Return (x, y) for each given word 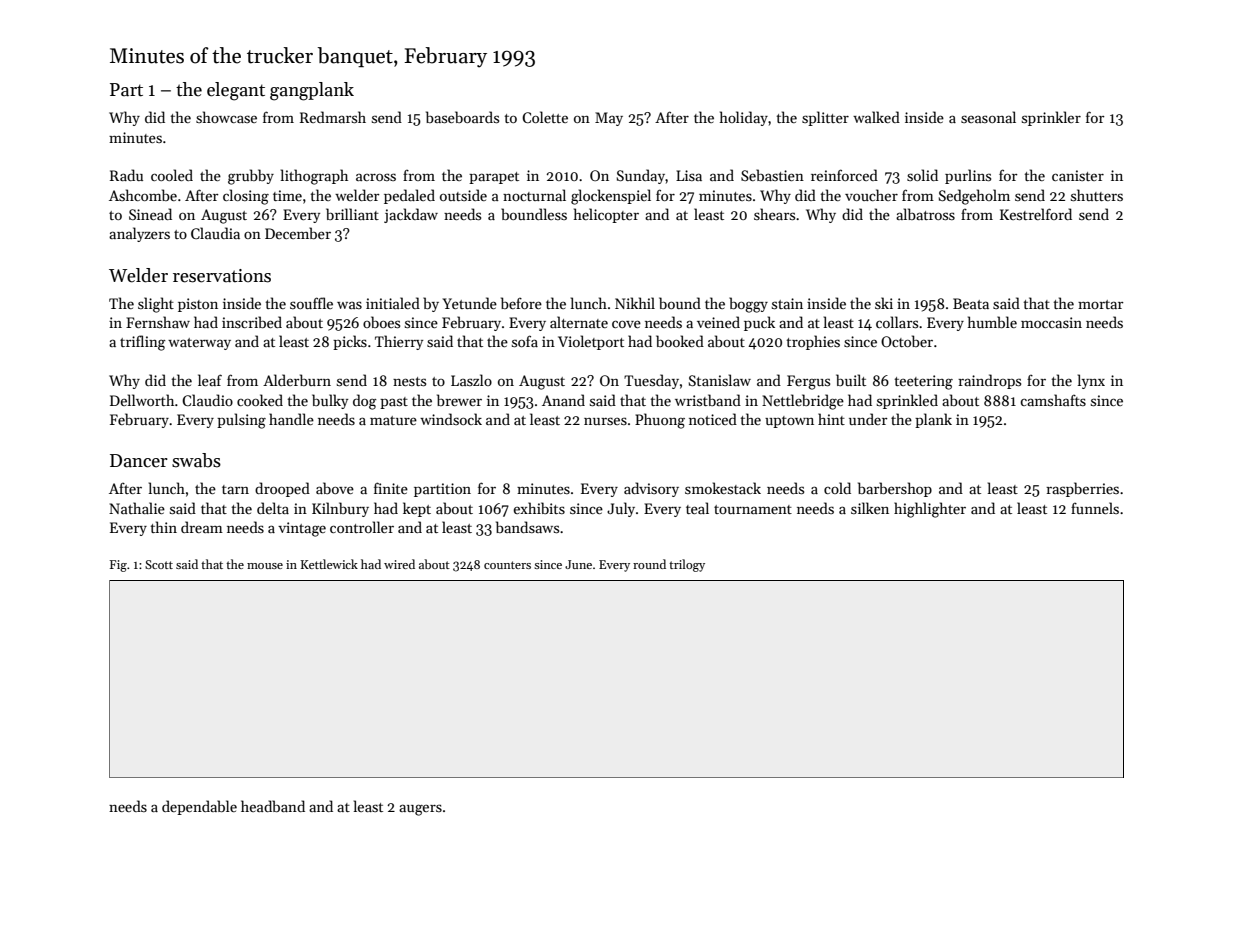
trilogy (687, 565)
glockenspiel (611, 197)
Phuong (660, 421)
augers (420, 810)
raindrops (989, 381)
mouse (265, 566)
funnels (1095, 508)
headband (273, 806)
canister (1078, 175)
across (376, 177)
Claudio (207, 400)
